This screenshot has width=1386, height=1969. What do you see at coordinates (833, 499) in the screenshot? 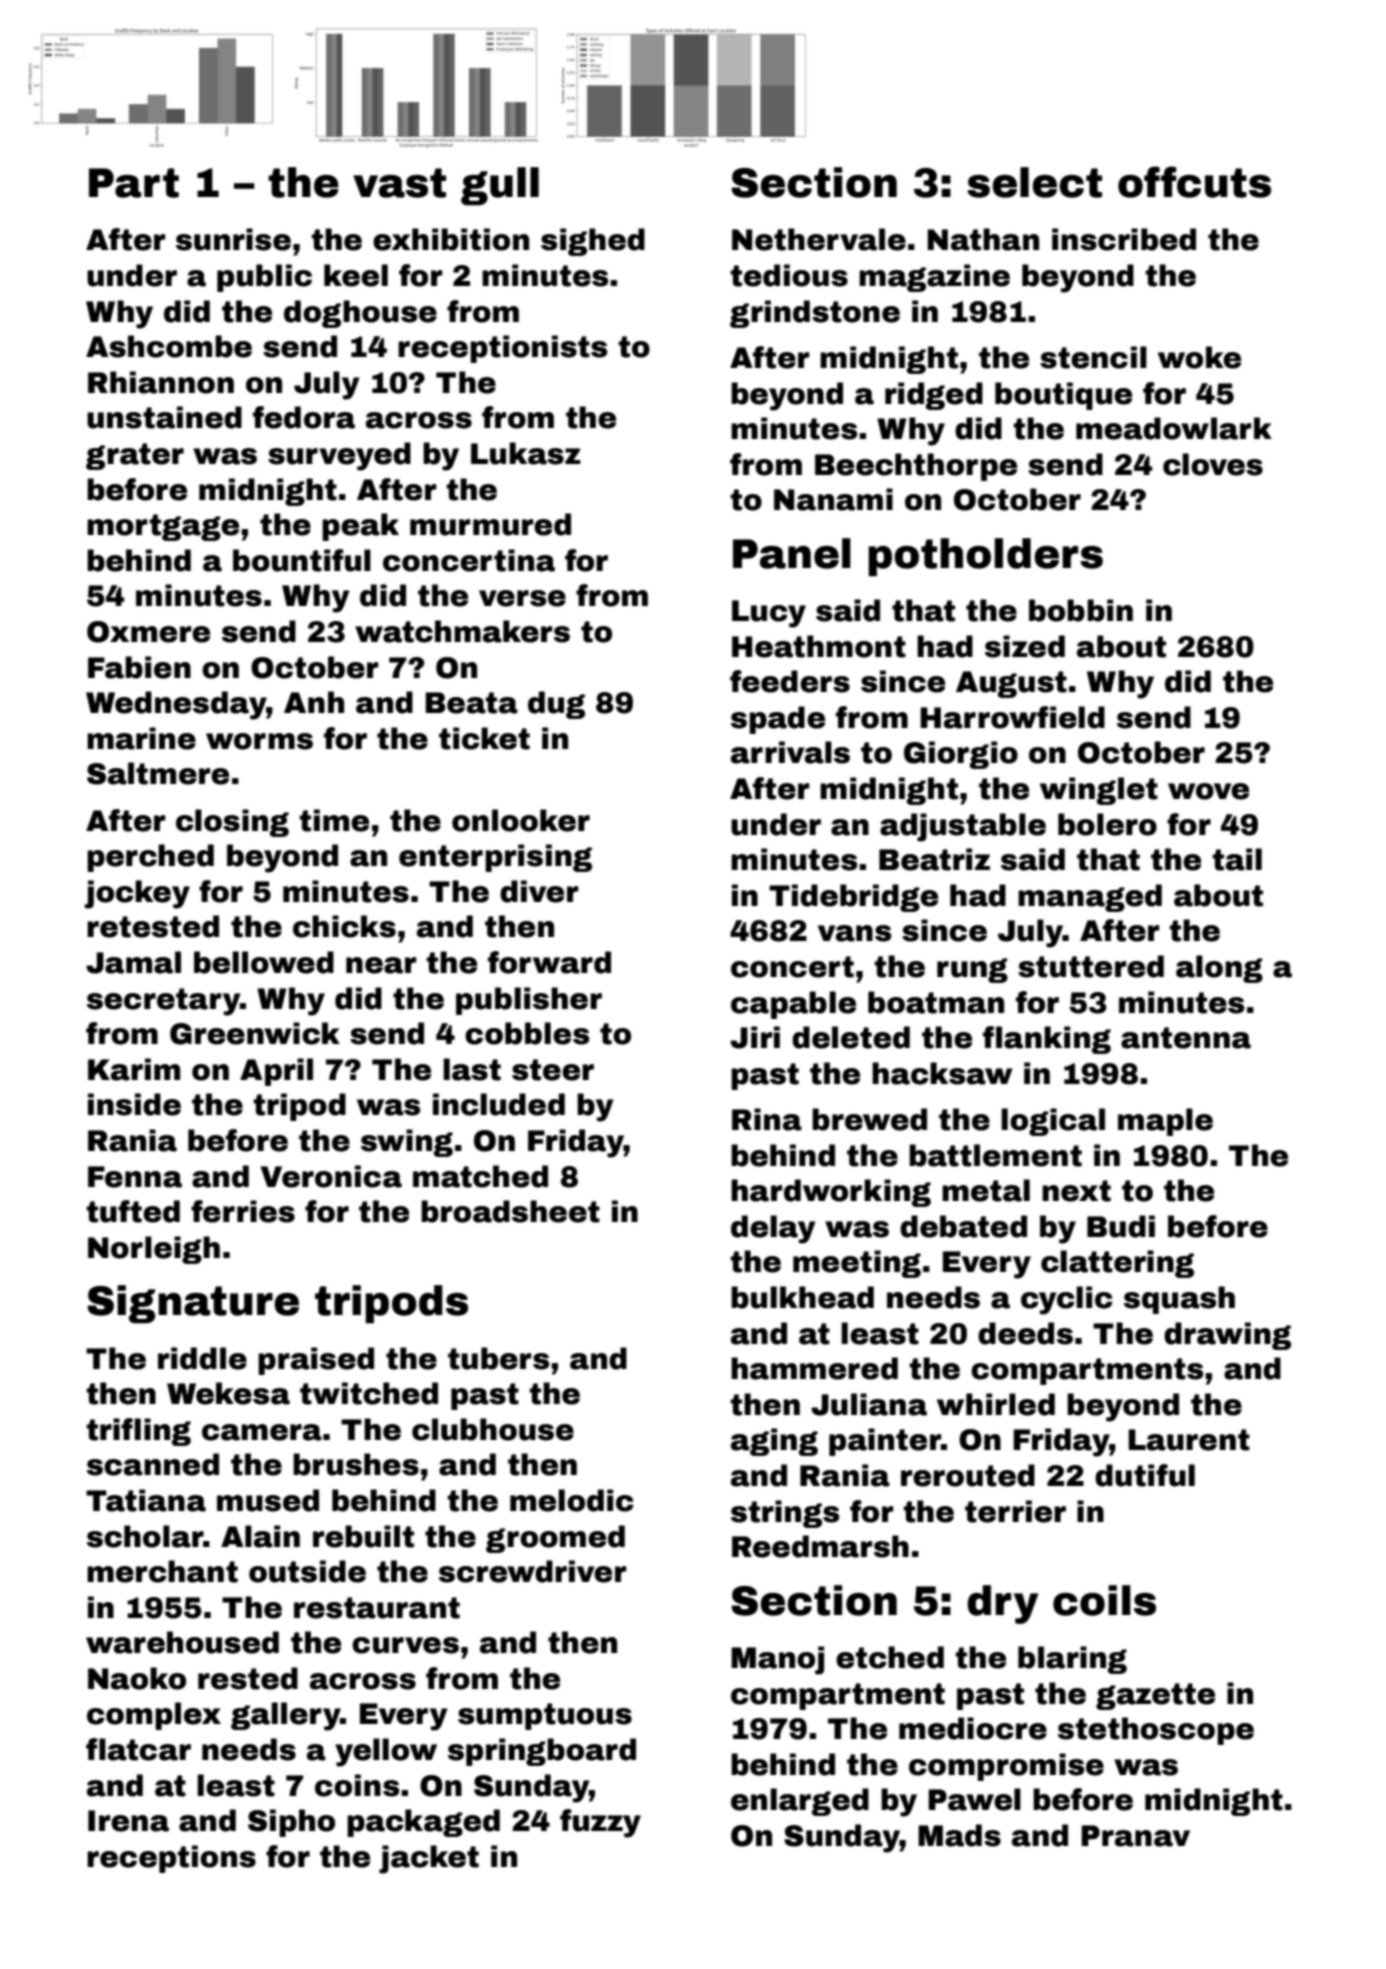
I see `Nanami` at bounding box center [833, 499].
